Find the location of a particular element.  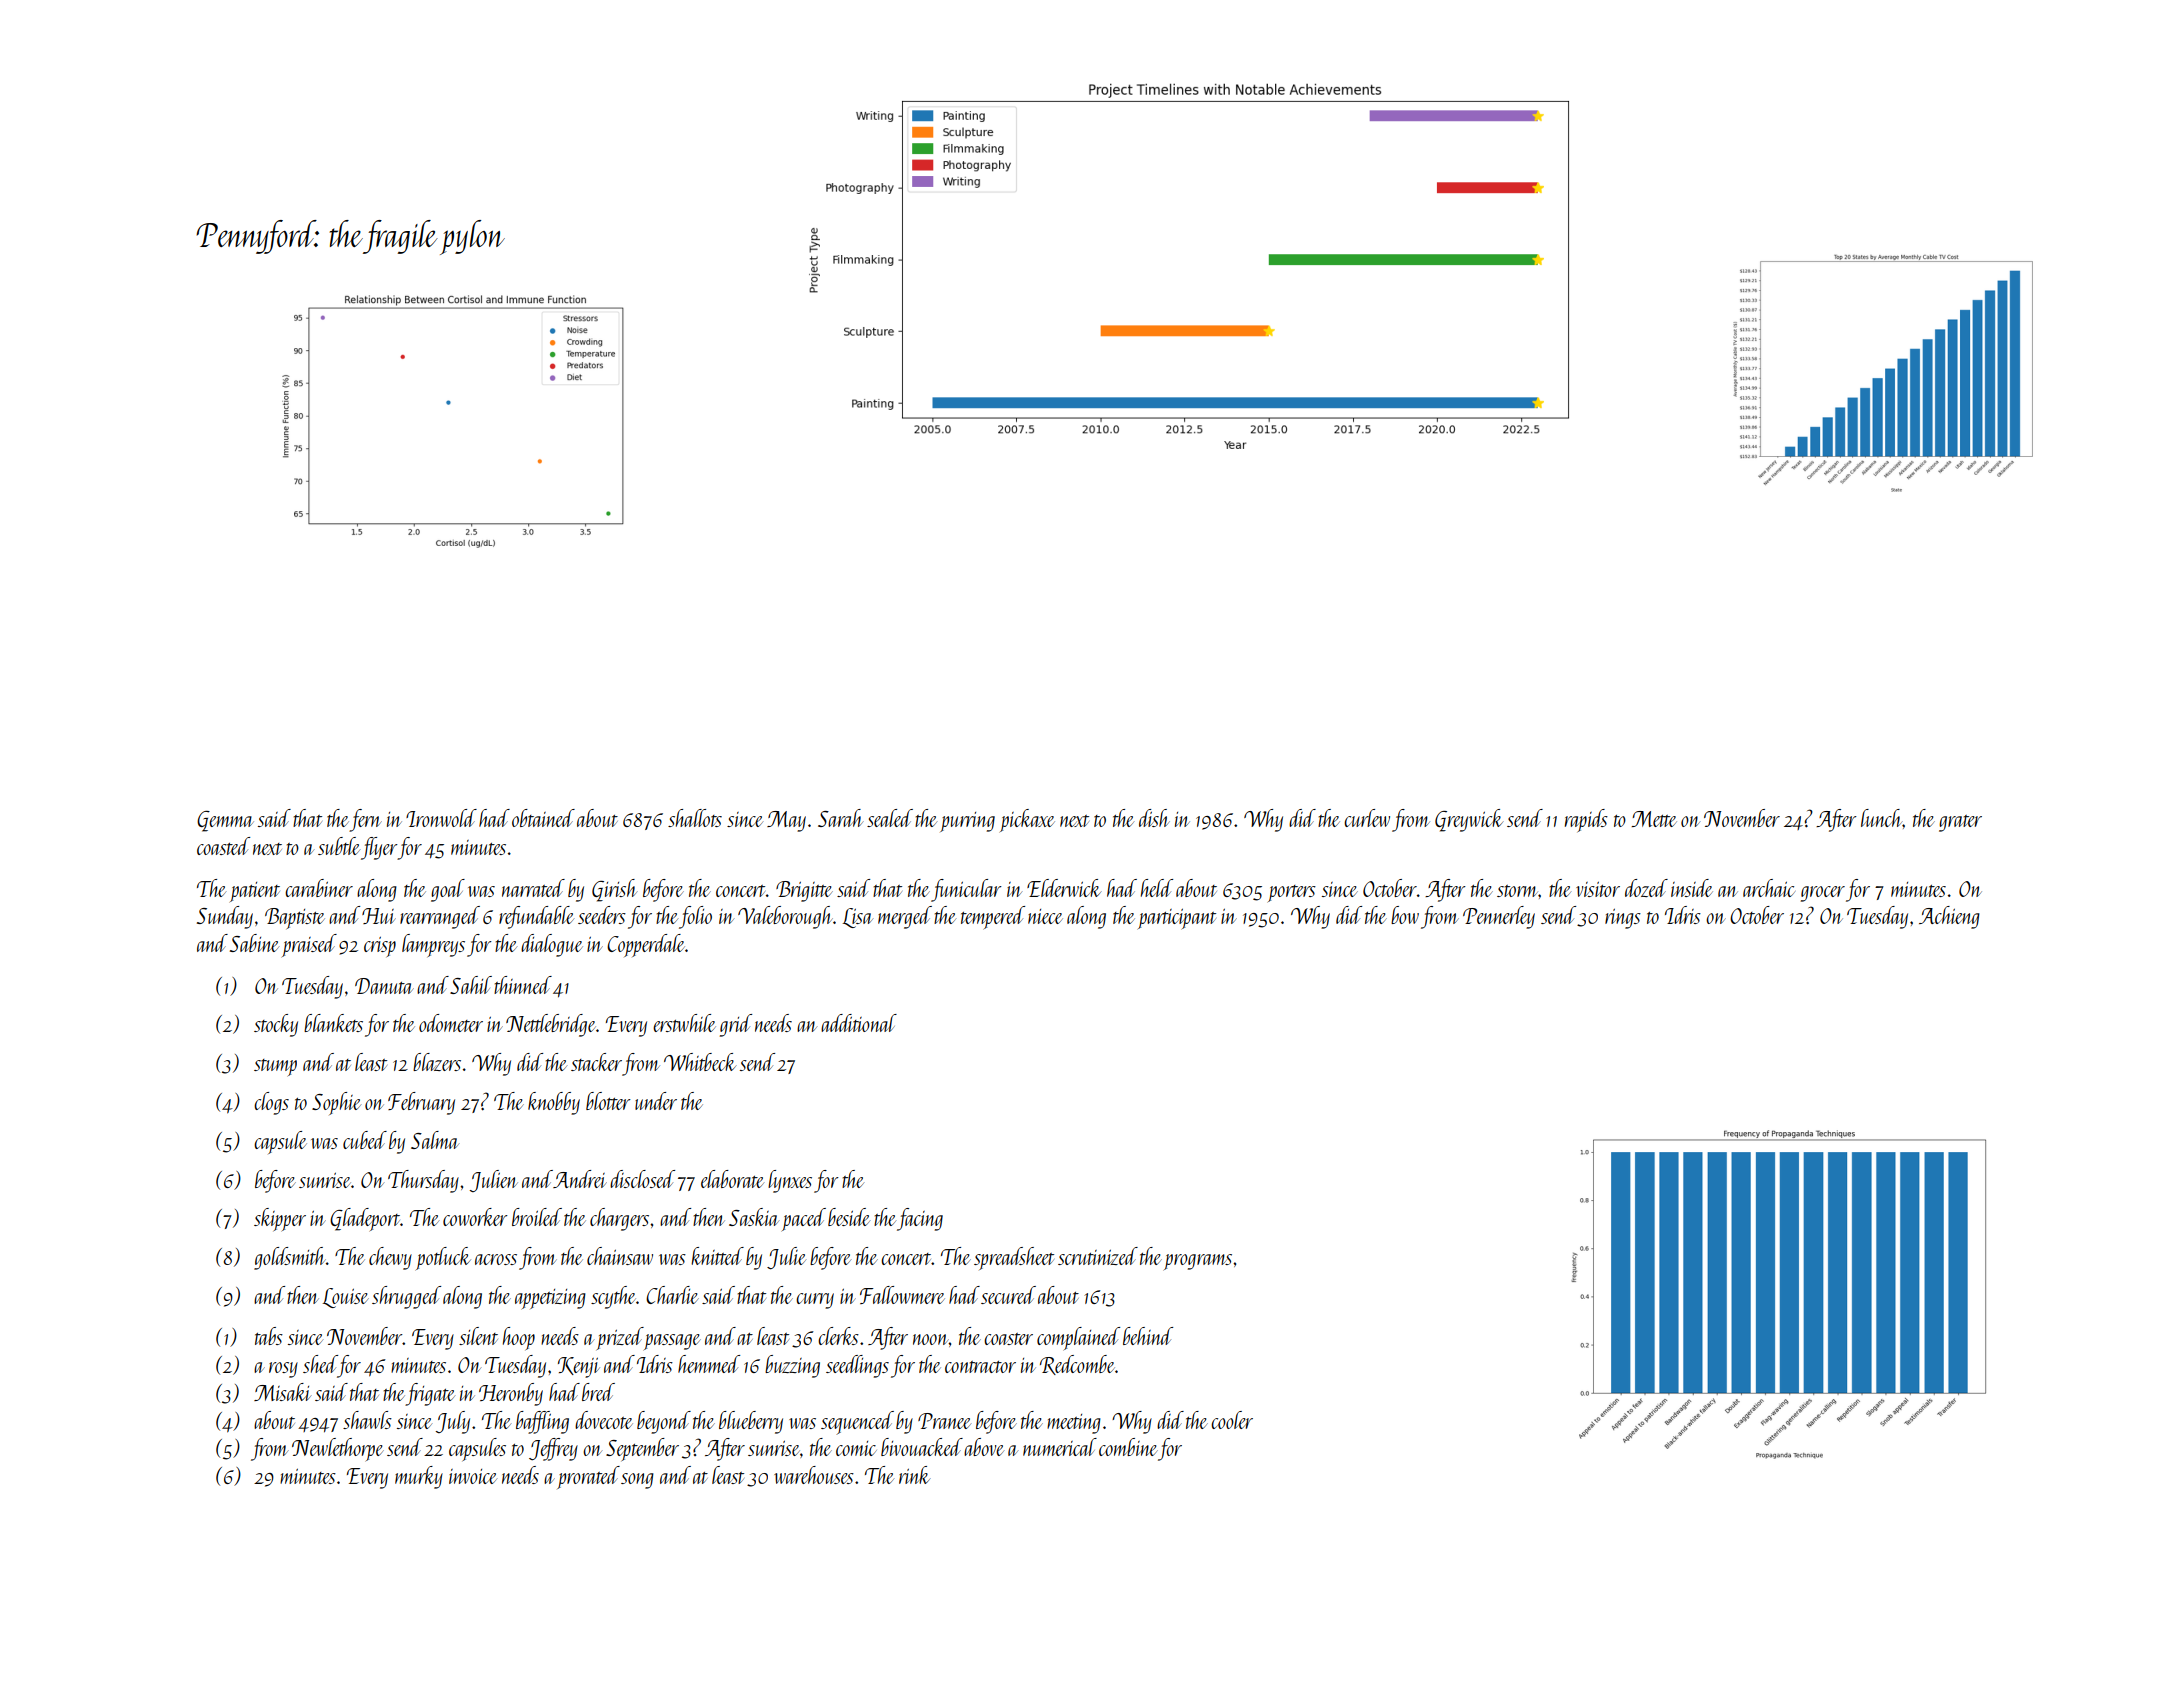

rings is located at coordinates (1623, 919).
